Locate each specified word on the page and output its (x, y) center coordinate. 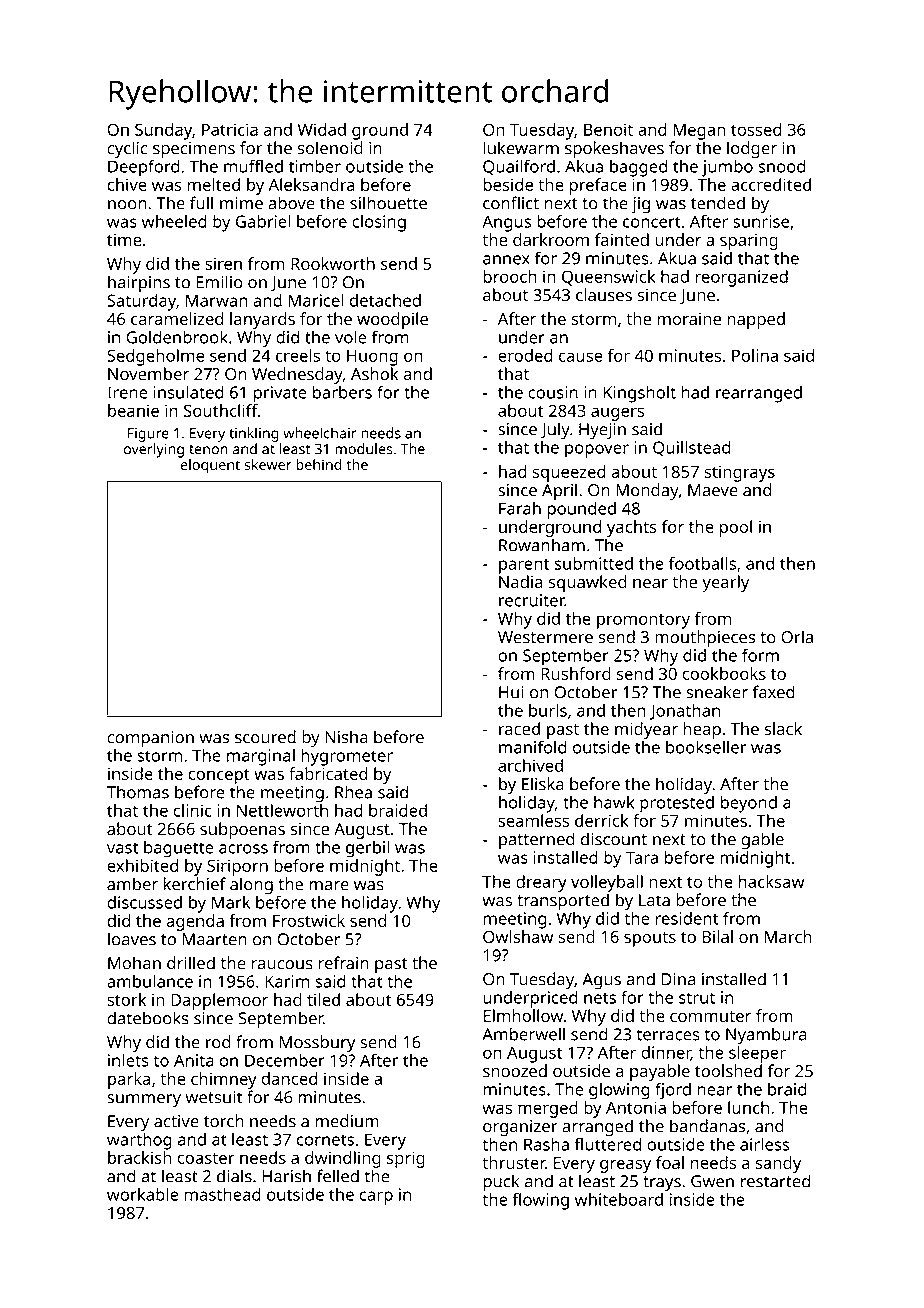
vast (122, 848)
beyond (749, 804)
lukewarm (521, 148)
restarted (775, 1181)
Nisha (346, 737)
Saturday (141, 302)
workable (143, 1194)
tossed (756, 129)
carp (376, 1198)
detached (385, 300)
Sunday (163, 131)
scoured (265, 737)
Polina (755, 355)
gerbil (368, 849)
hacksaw (771, 881)
